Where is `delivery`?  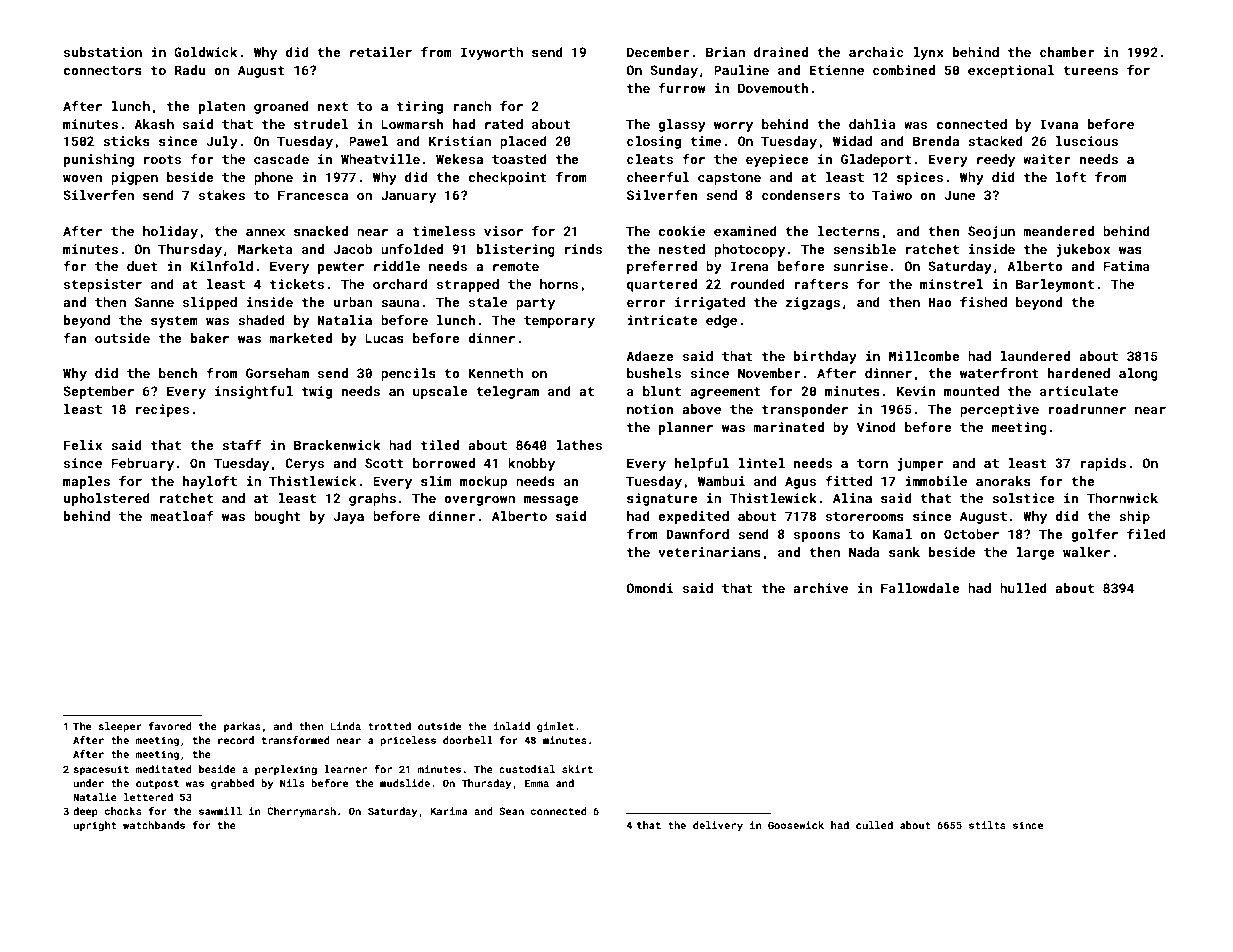
delivery is located at coordinates (718, 826).
